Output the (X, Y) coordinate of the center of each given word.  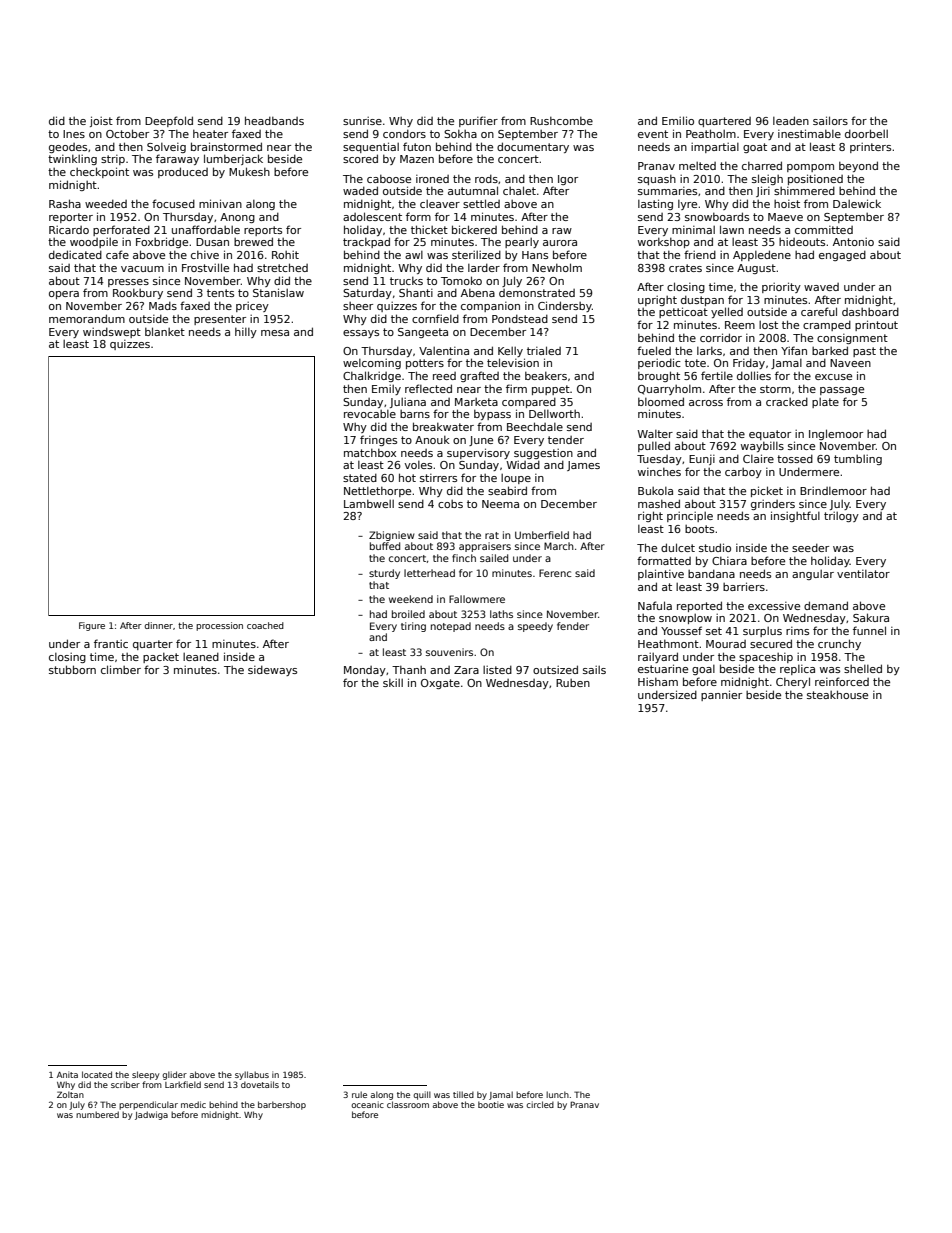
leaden (791, 120)
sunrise (362, 121)
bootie (491, 1104)
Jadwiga (151, 1115)
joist (101, 121)
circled (540, 1104)
